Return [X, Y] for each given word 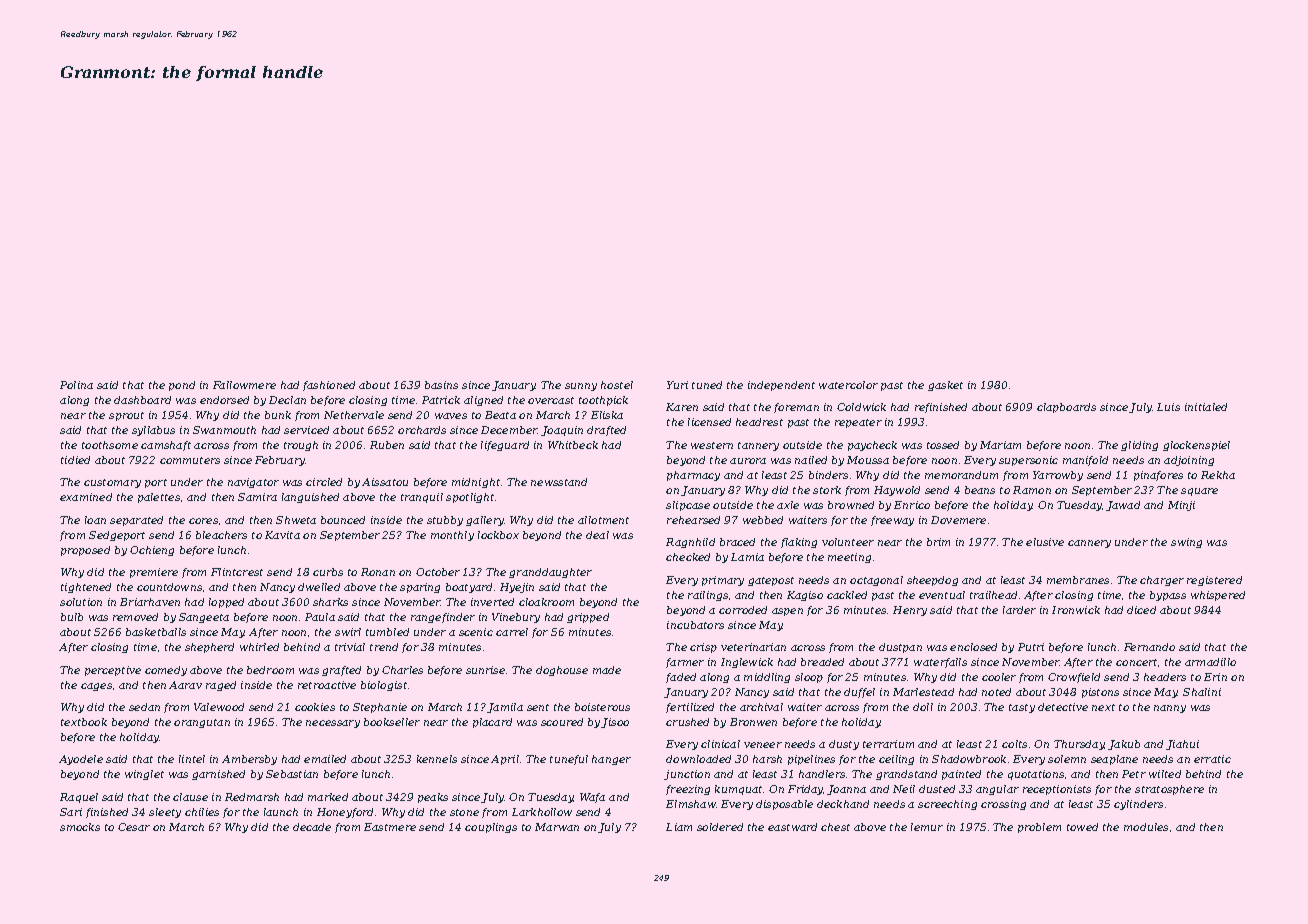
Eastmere [390, 827]
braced [737, 542]
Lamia [747, 557]
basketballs [156, 632]
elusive [1045, 542]
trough [301, 446]
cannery [1089, 544]
